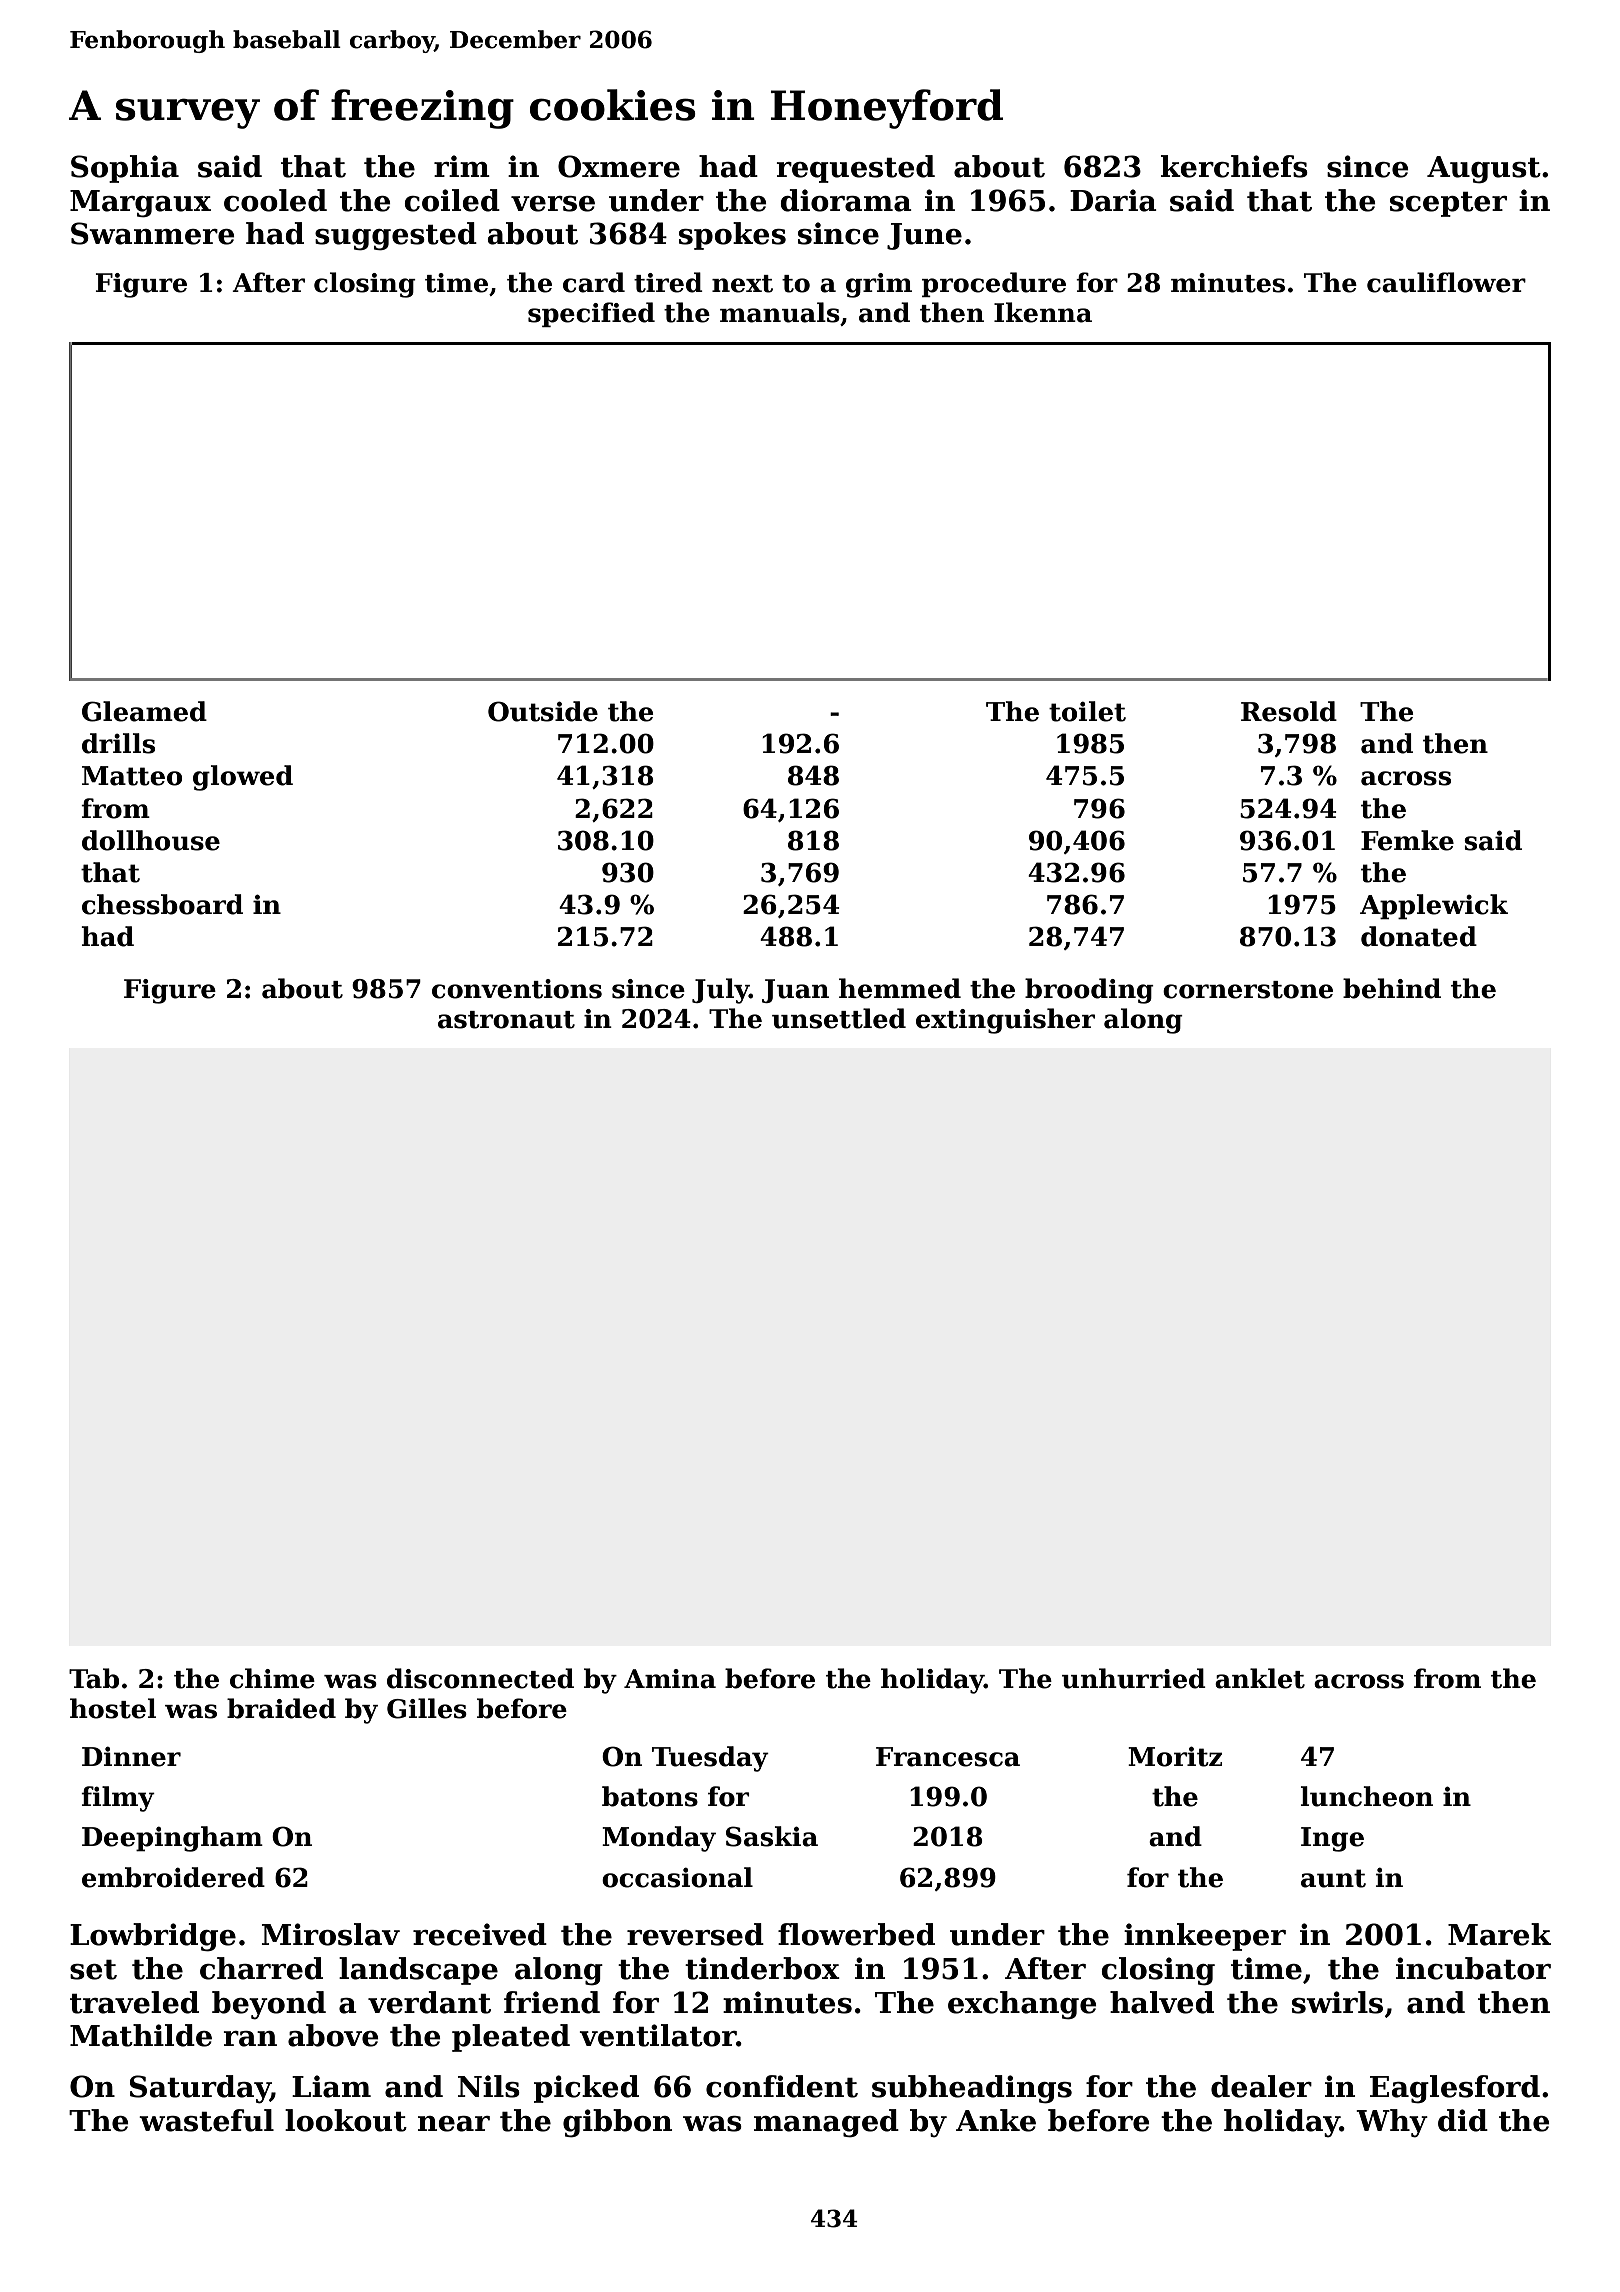 The image size is (1620, 2292). What do you see at coordinates (1260, 1678) in the screenshot?
I see `anklet` at bounding box center [1260, 1678].
